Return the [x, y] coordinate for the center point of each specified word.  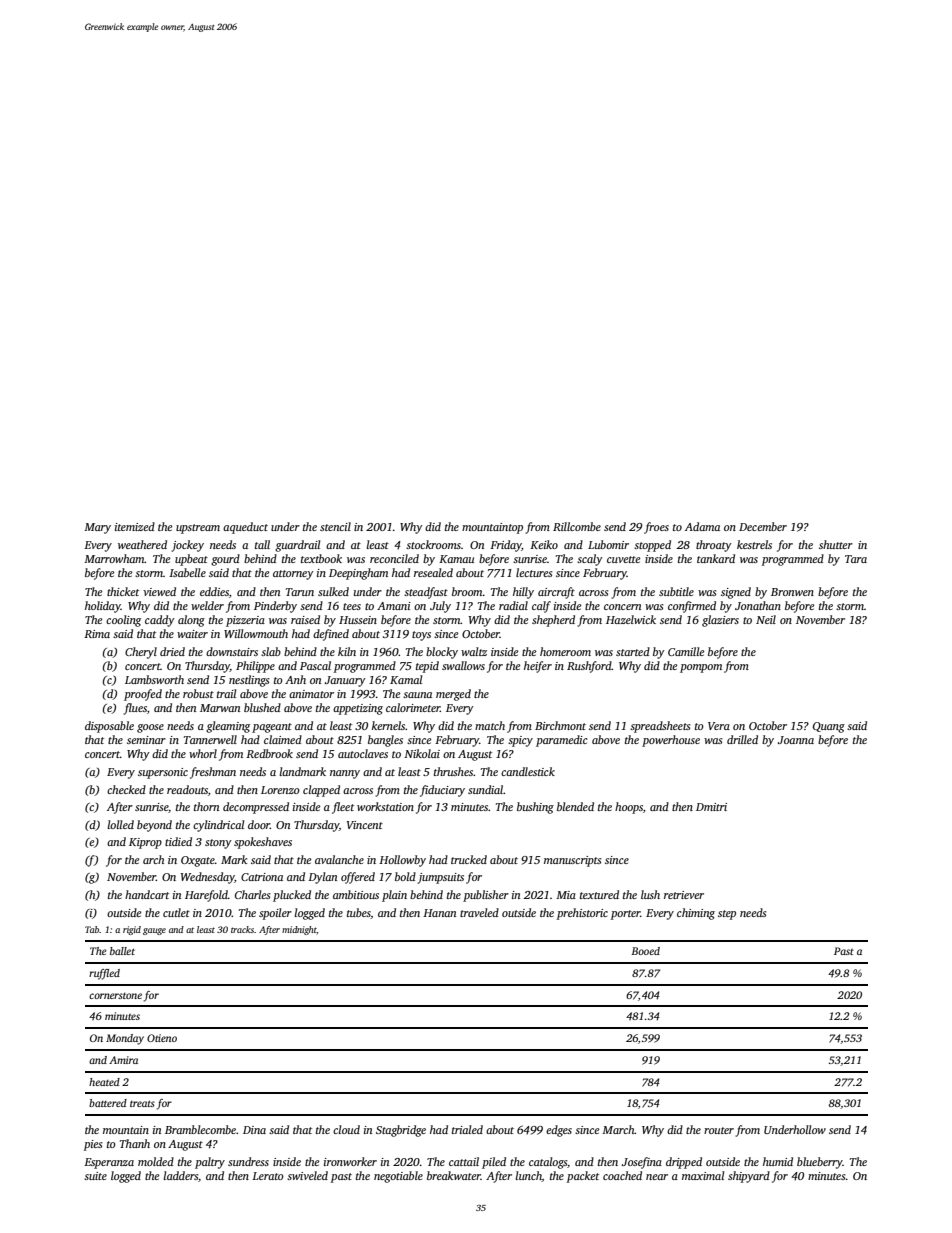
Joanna [796, 740]
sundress [248, 1161]
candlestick [528, 771]
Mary [97, 528]
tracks [242, 929]
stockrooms [433, 544]
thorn [206, 806]
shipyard [749, 1177]
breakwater [454, 1175]
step [727, 915]
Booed [645, 951]
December [763, 526]
